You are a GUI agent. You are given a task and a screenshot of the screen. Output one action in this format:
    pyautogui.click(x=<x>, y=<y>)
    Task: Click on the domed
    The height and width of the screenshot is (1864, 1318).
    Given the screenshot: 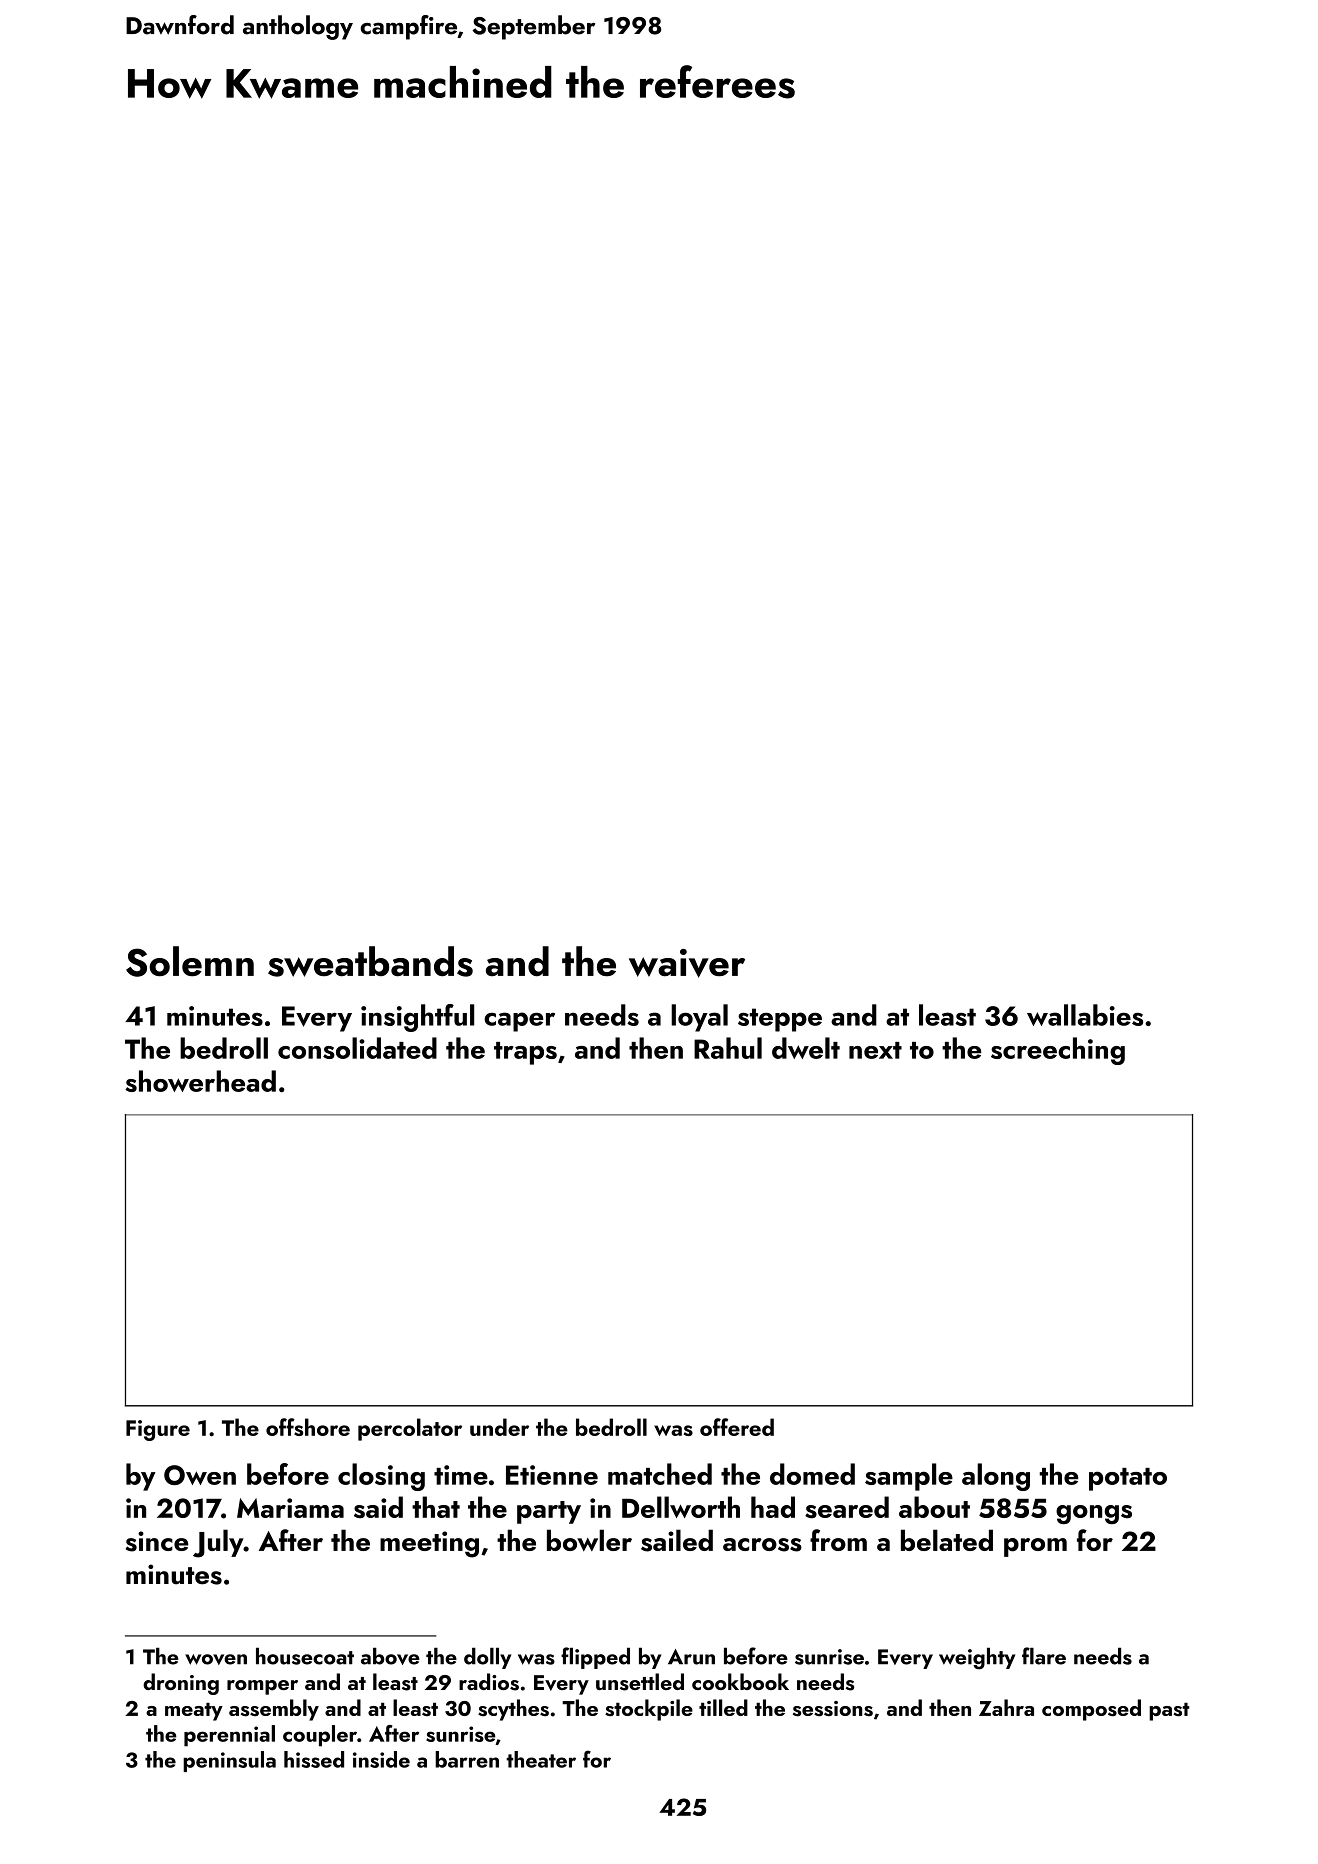 What is the action you would take?
    pyautogui.click(x=812, y=1474)
